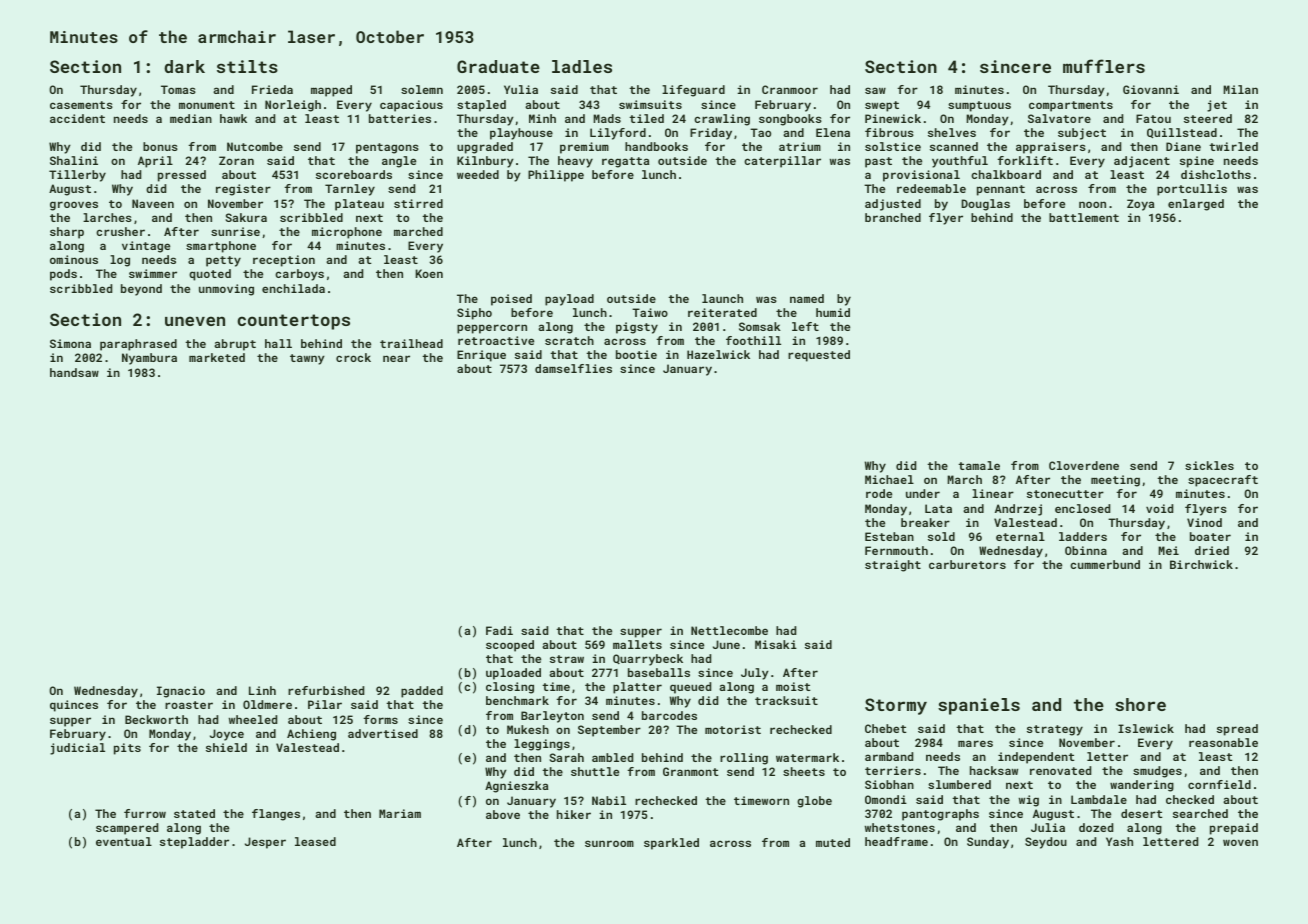  What do you see at coordinates (1104, 66) in the screenshot?
I see `mufflers` at bounding box center [1104, 66].
